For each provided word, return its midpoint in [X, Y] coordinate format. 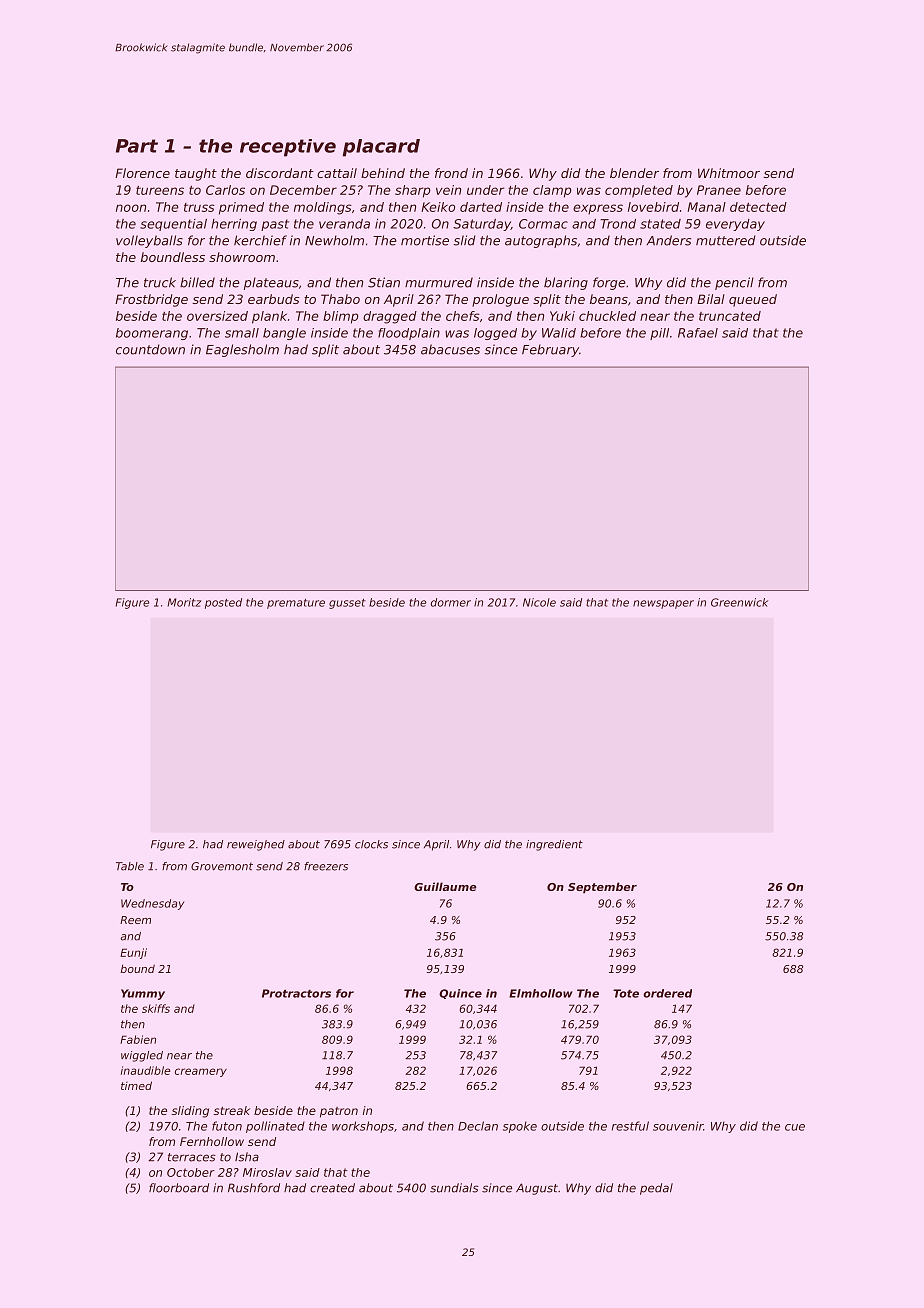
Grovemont [222, 866]
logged [495, 334]
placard [381, 148]
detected [758, 207]
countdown [150, 349]
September [602, 888]
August [537, 1189]
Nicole [539, 602]
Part [137, 146]
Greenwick [739, 602]
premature [296, 604]
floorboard [179, 1188]
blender [634, 173]
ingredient [554, 845]
